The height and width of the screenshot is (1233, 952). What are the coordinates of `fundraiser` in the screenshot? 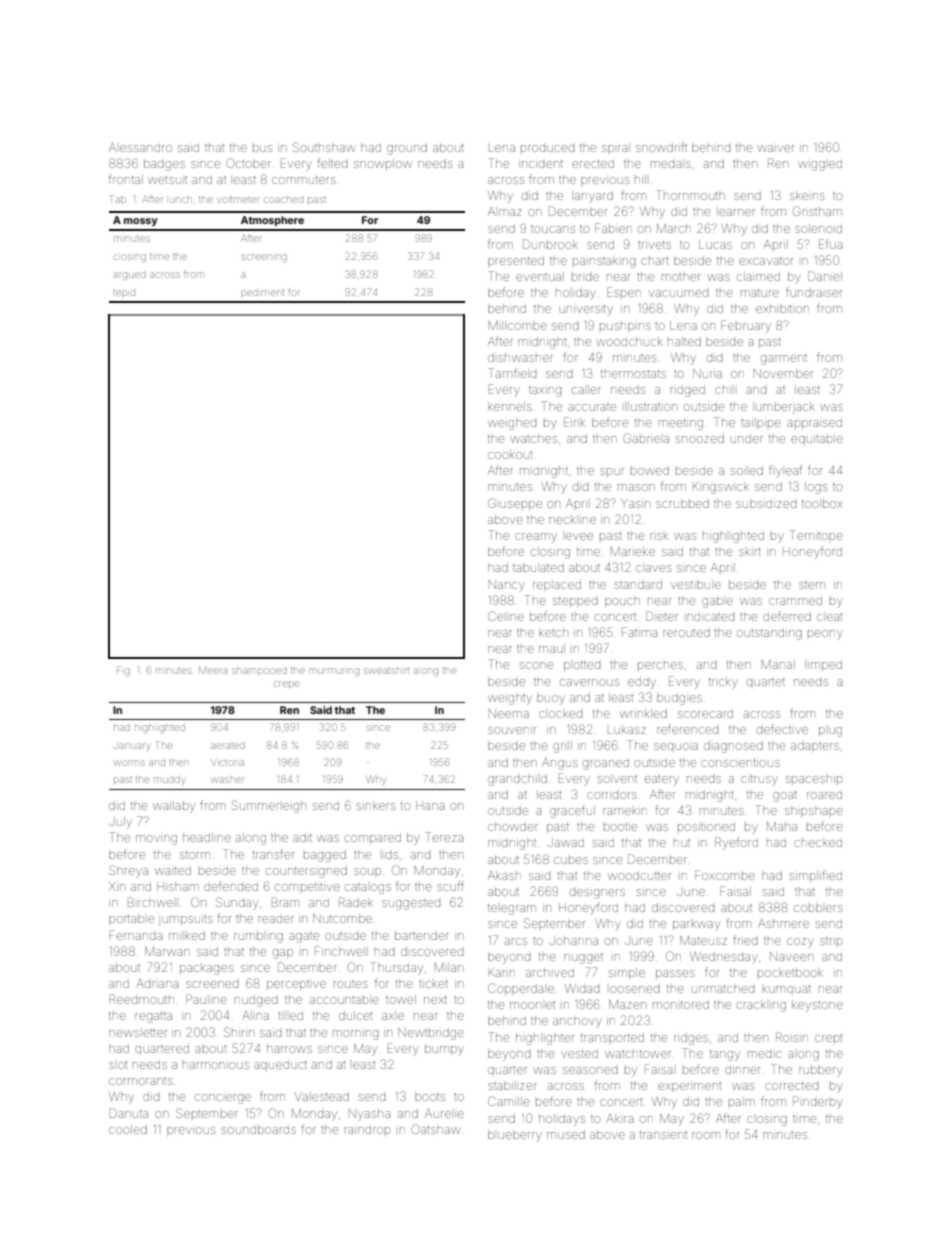 It's located at (814, 292).
